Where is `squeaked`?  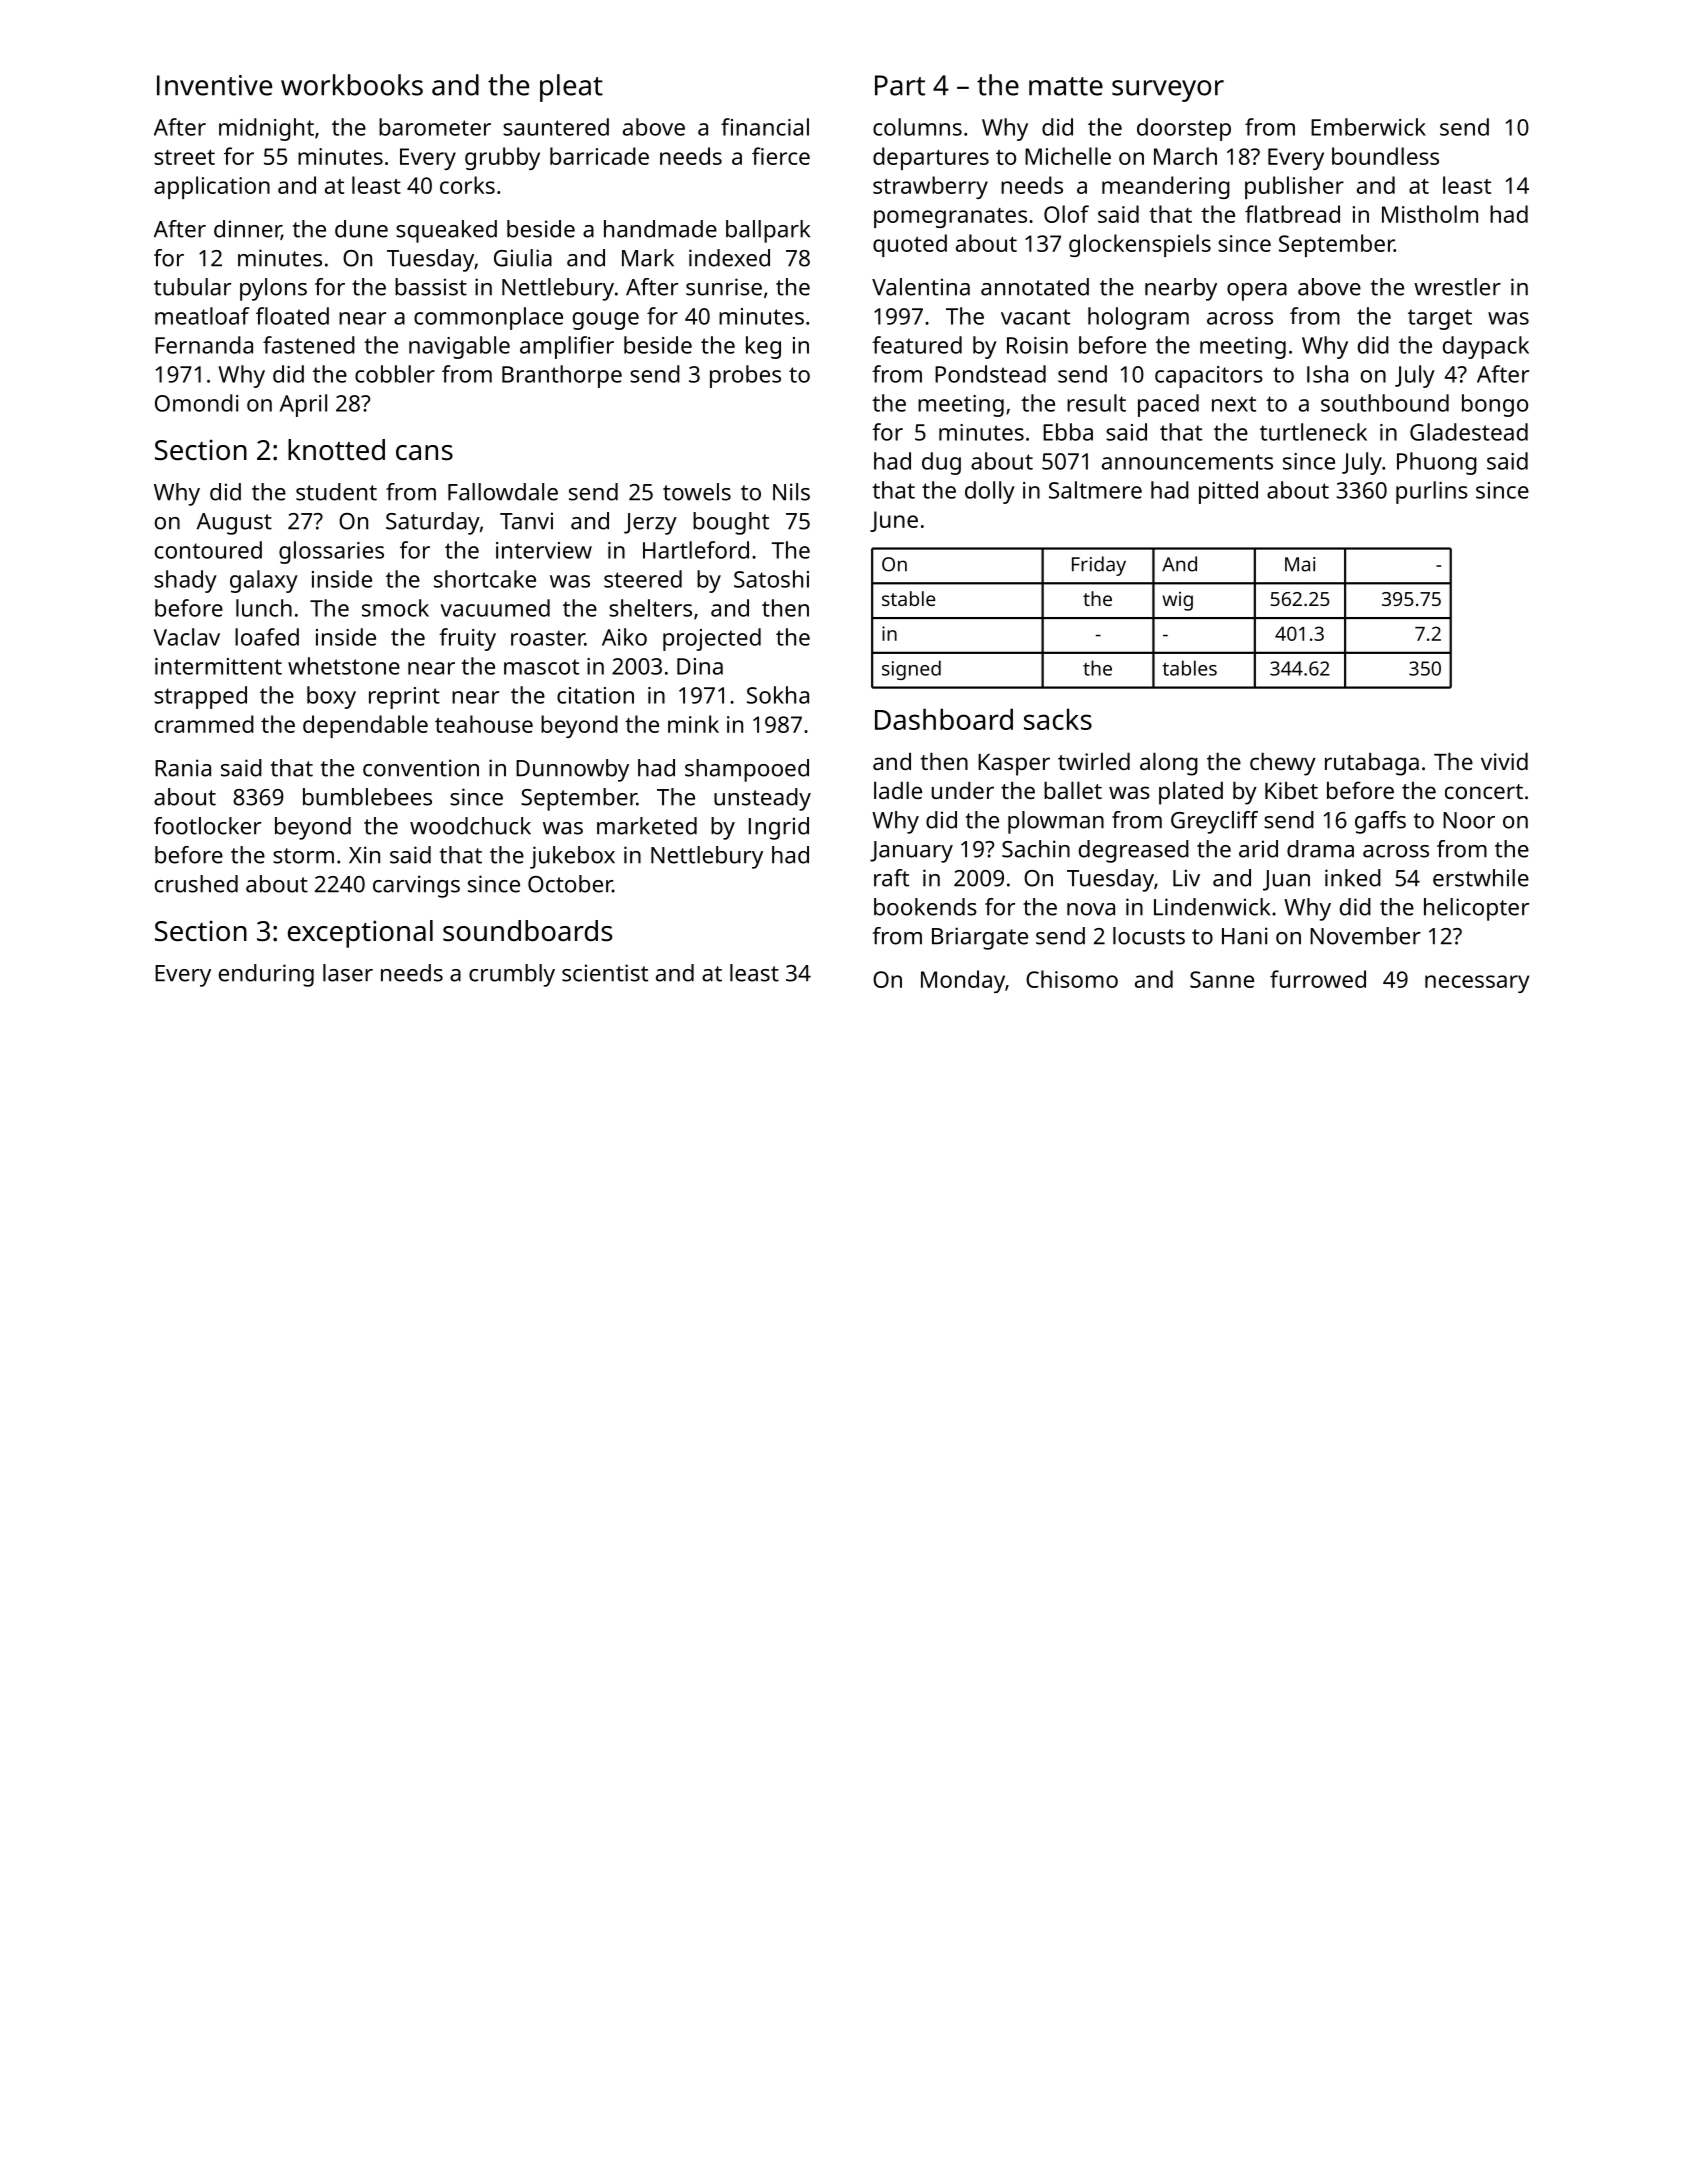 squeaked is located at coordinates (446, 231).
